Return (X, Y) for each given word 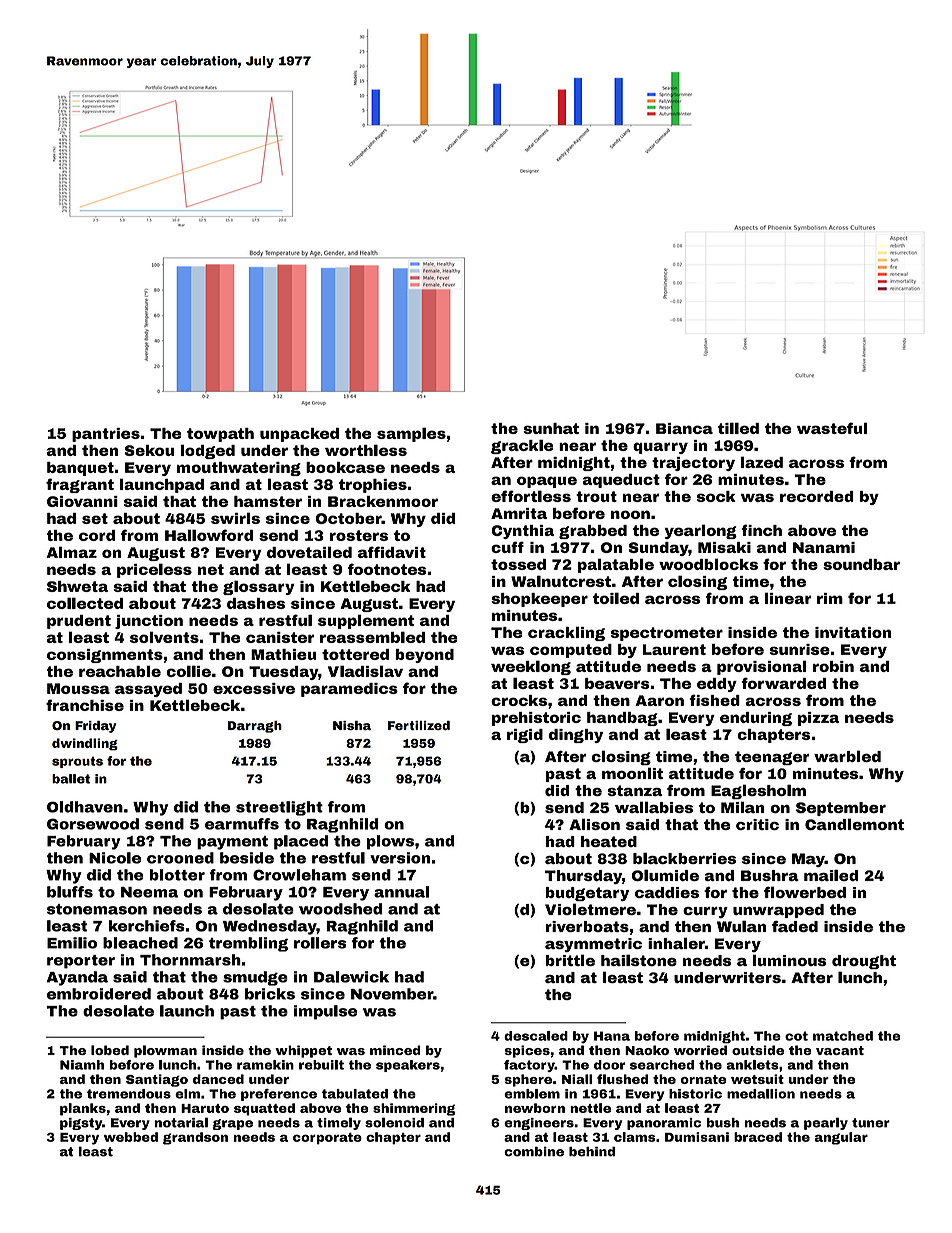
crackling (566, 633)
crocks (519, 700)
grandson (195, 1138)
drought (864, 962)
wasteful (832, 428)
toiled (616, 598)
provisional (762, 667)
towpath (220, 435)
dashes (256, 603)
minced (395, 1050)
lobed (110, 1050)
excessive (254, 688)
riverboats (587, 926)
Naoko (647, 1050)
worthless (366, 450)
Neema (149, 892)
